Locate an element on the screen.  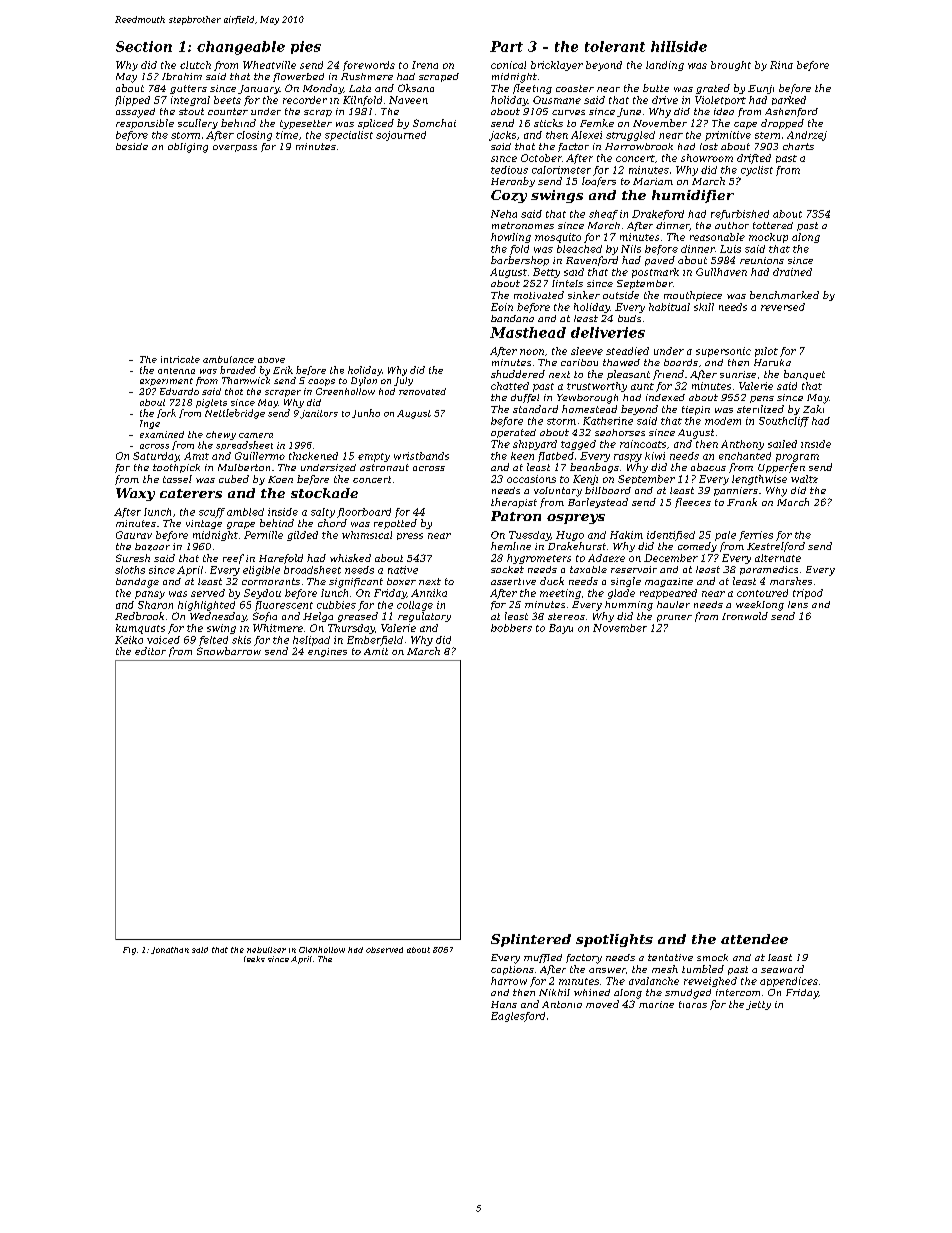
Femke is located at coordinates (597, 123).
